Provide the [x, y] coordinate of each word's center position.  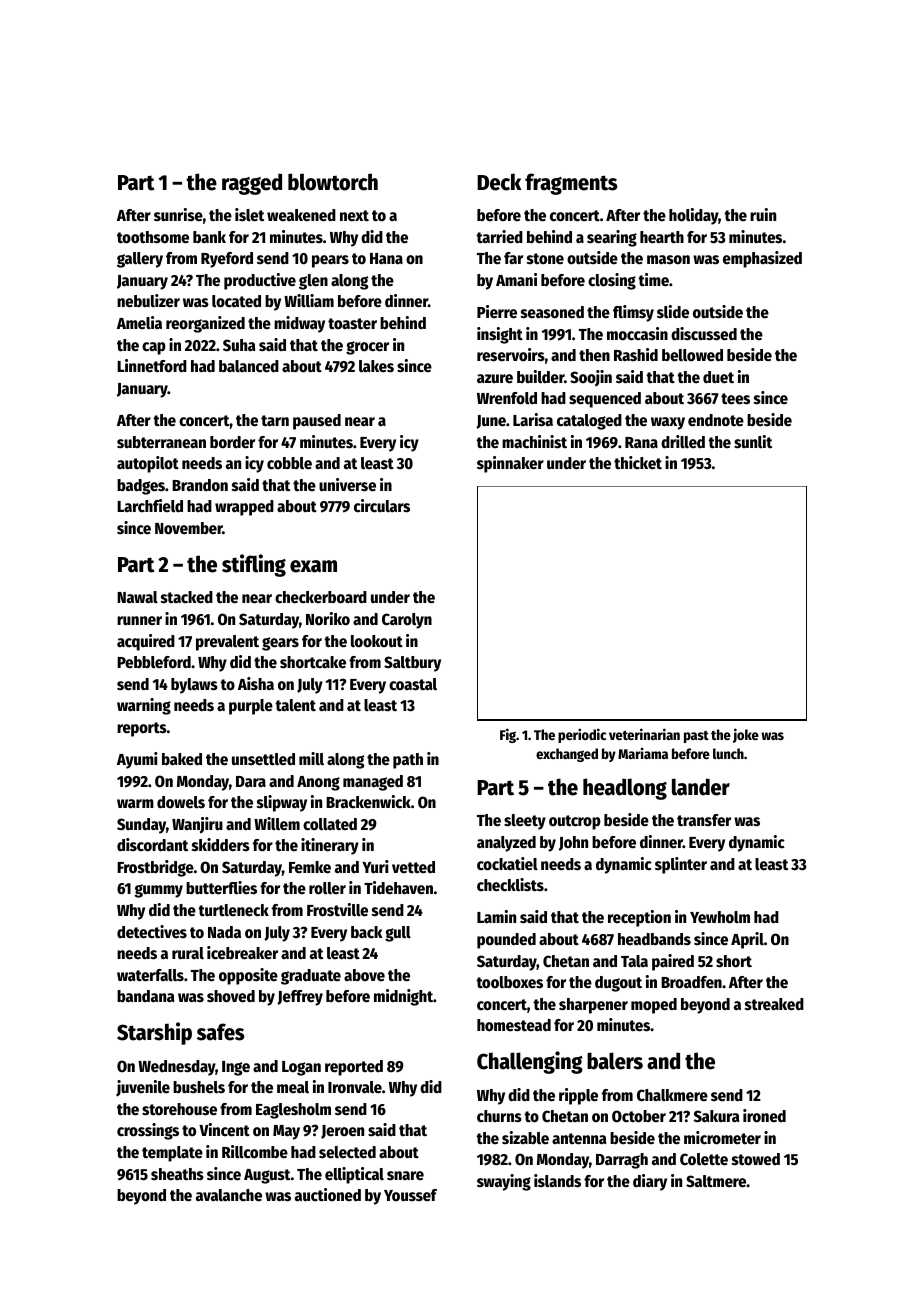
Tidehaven [398, 888]
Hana [386, 258]
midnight [403, 997]
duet [718, 377]
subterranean [161, 442]
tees [735, 399]
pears [330, 261]
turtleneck [233, 910]
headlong [625, 789]
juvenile [143, 1088]
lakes [376, 366]
